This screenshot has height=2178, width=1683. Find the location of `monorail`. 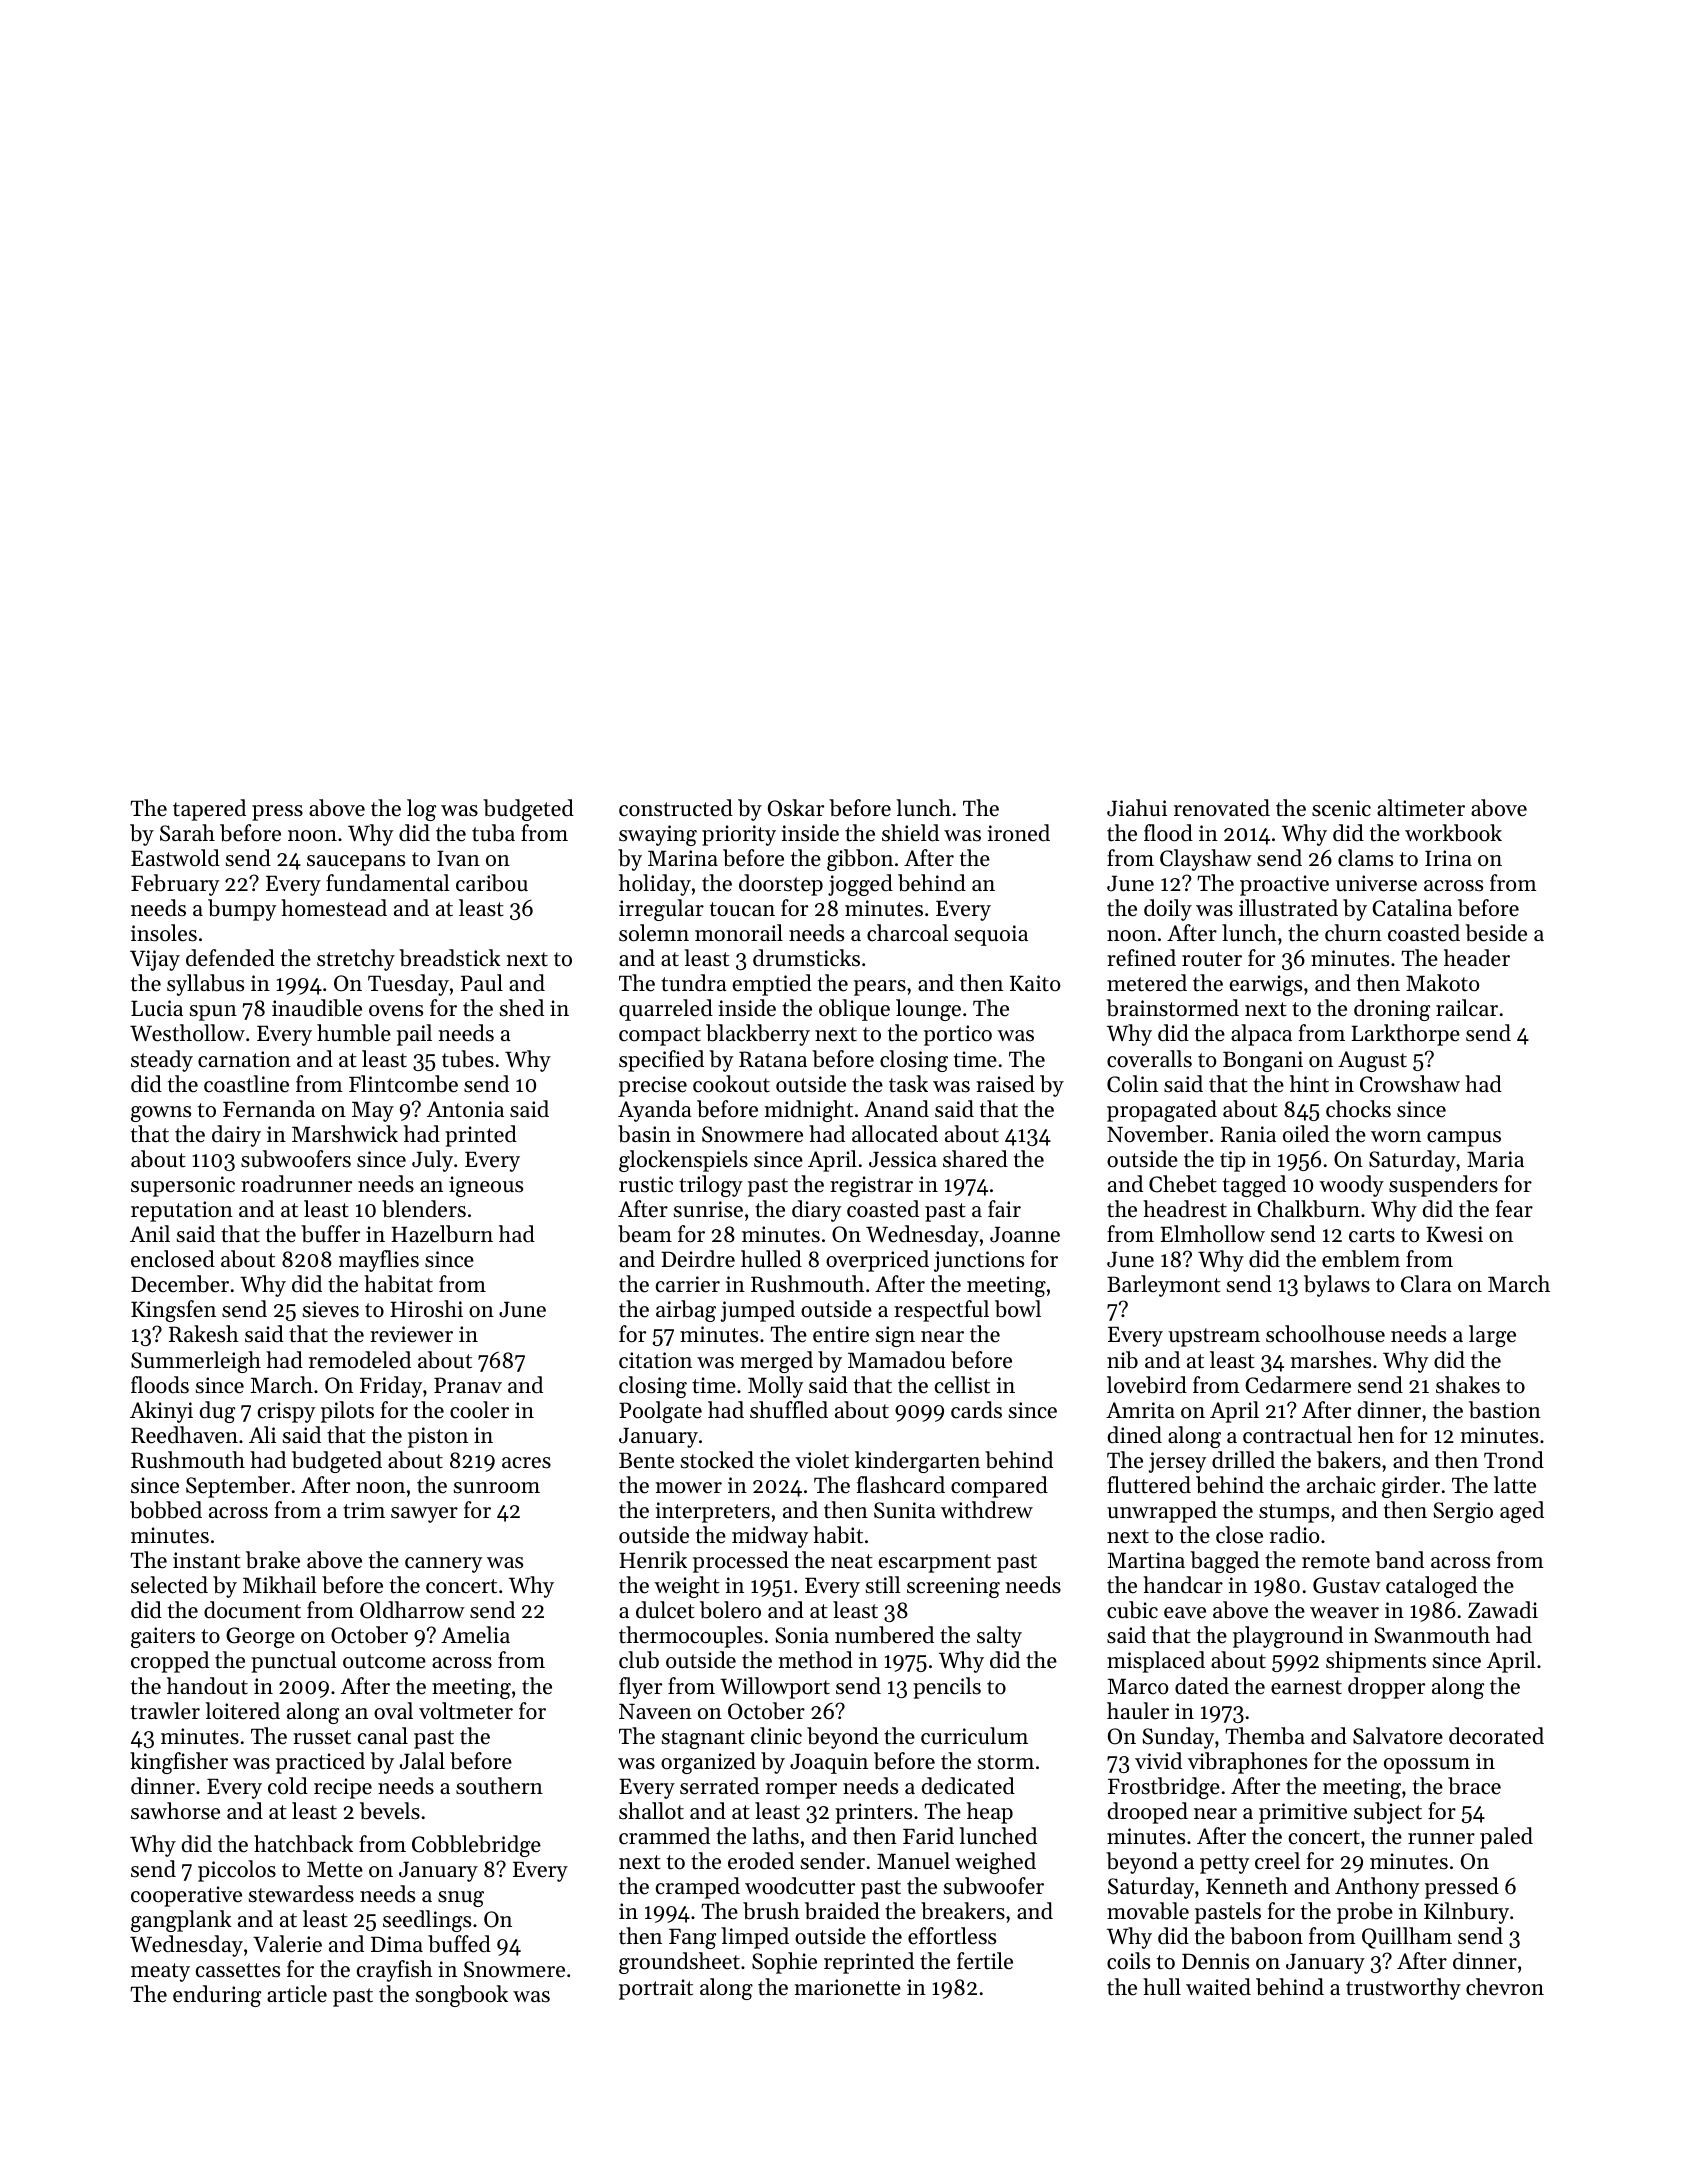

monorail is located at coordinates (739, 933).
